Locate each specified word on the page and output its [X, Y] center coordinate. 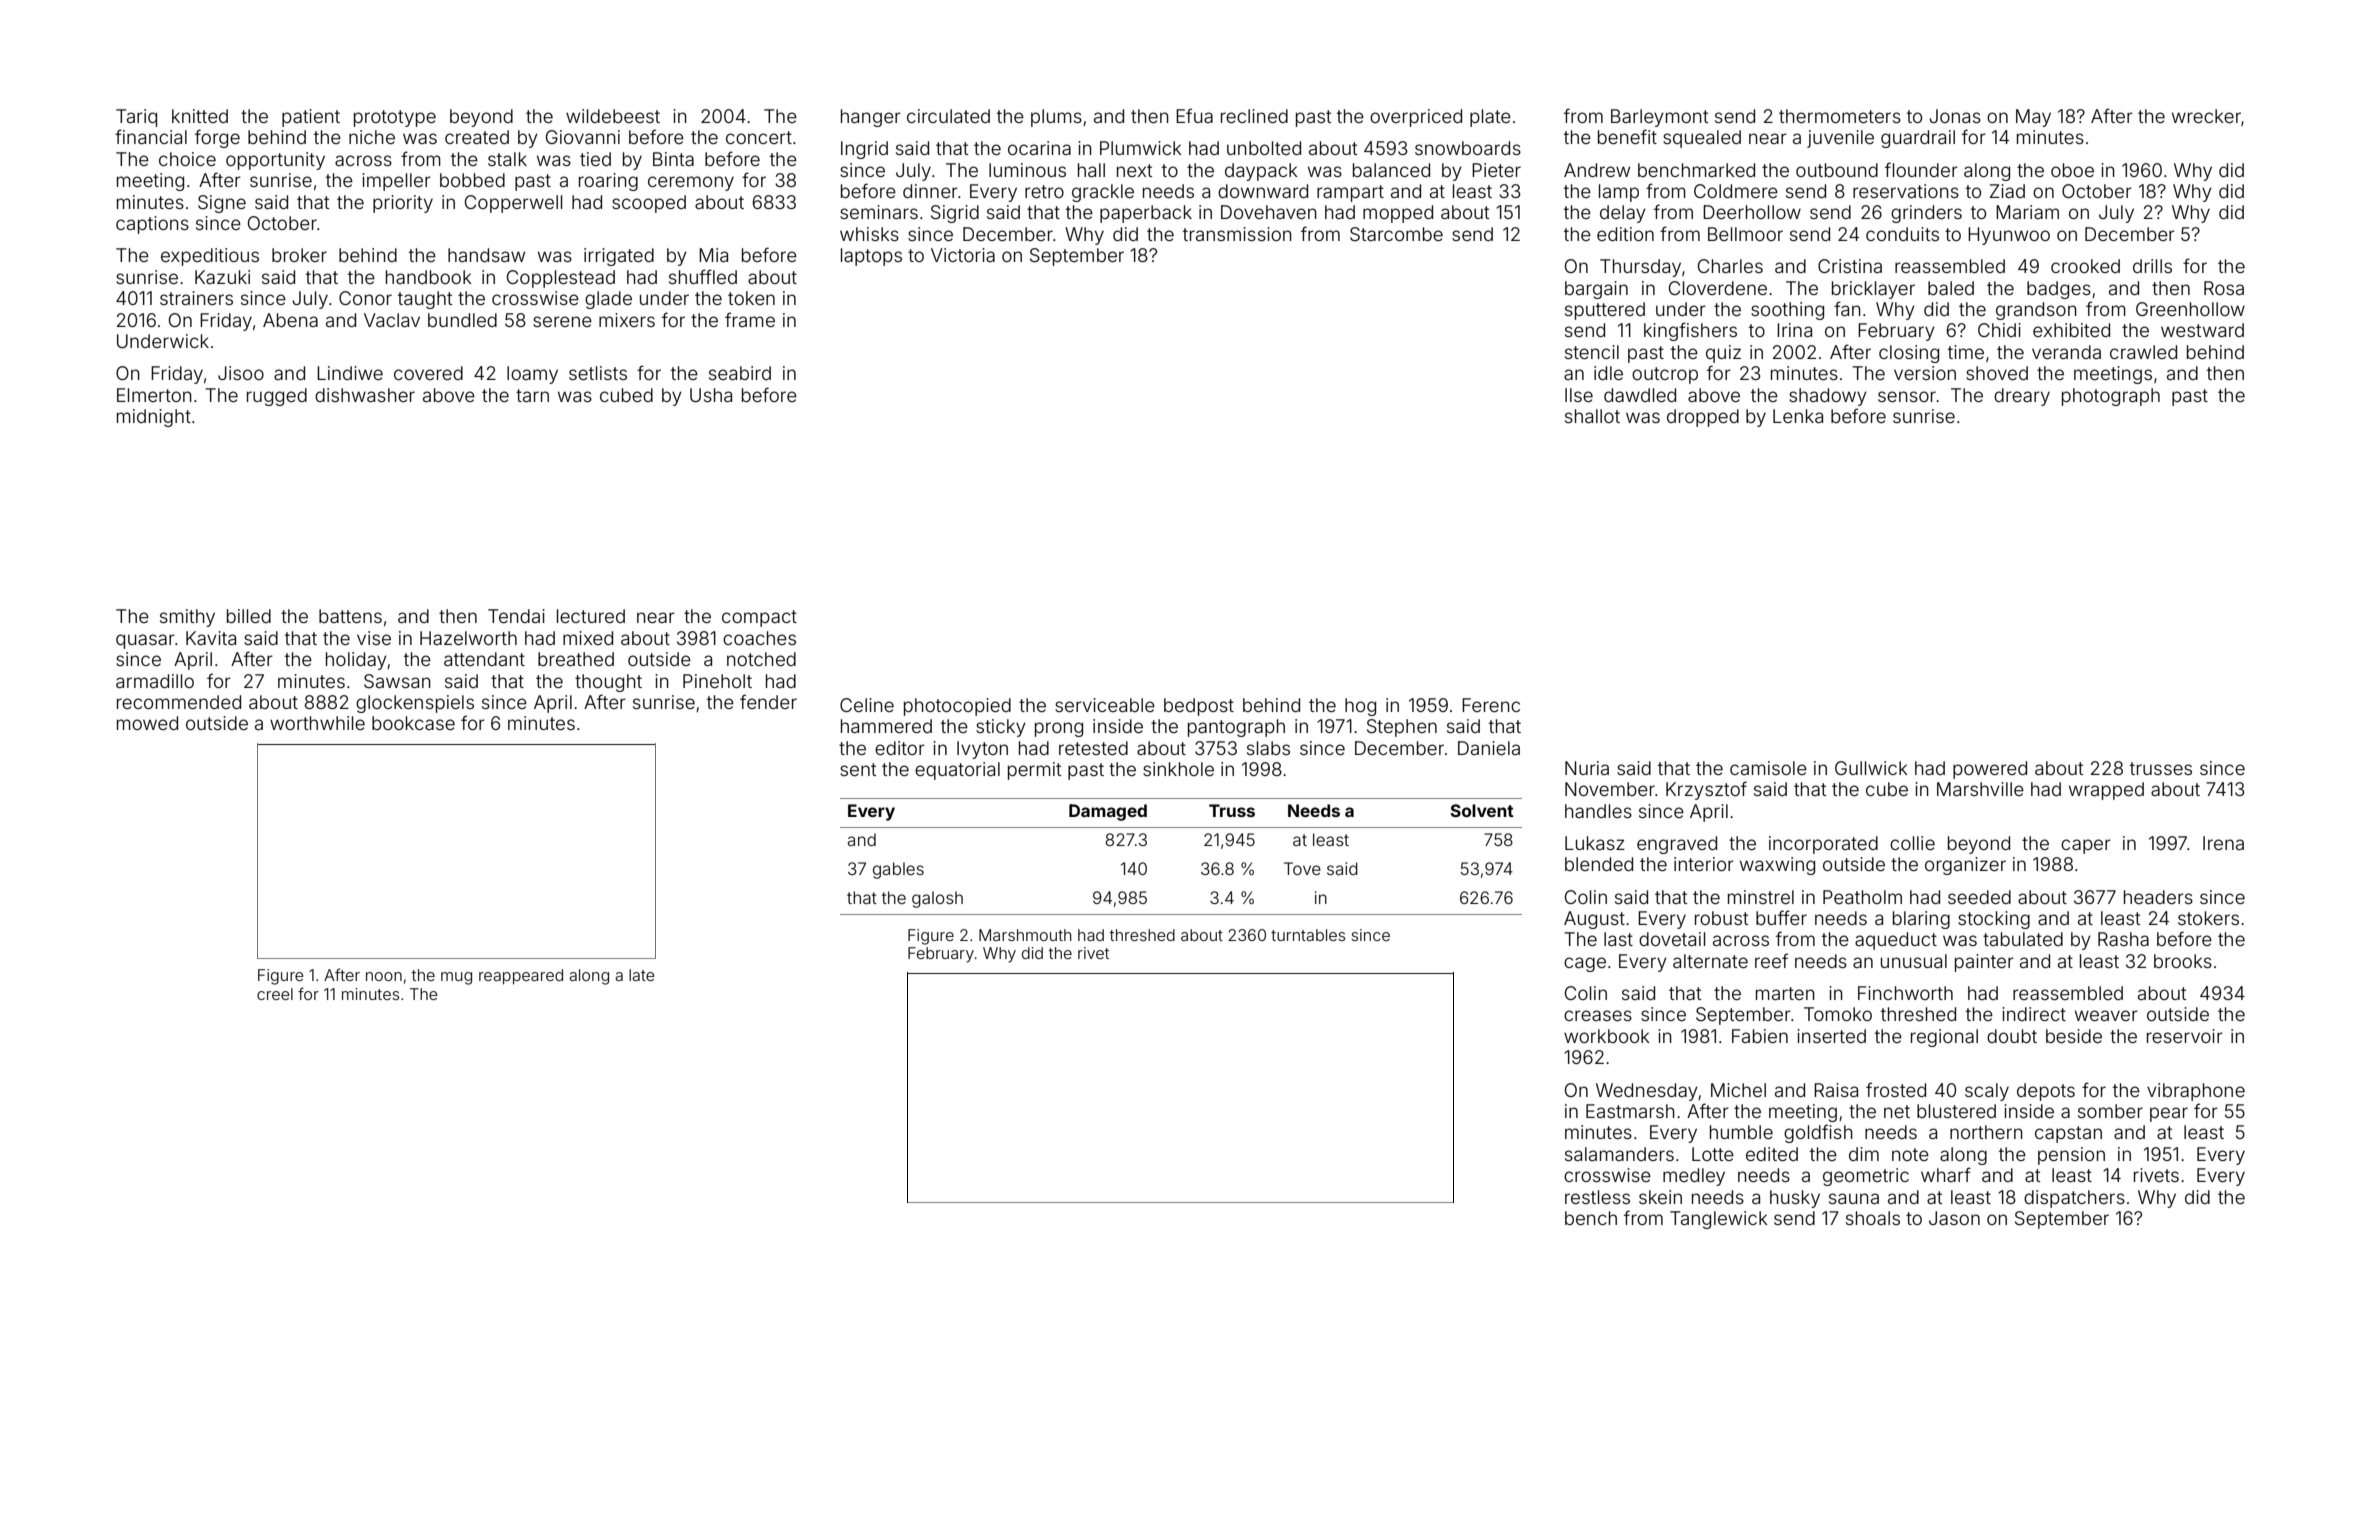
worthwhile [317, 723]
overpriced [1416, 118]
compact [759, 618]
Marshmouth [1025, 935]
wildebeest [613, 116]
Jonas [1955, 116]
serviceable [1105, 705]
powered [1990, 770]
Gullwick [1871, 768]
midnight [154, 418]
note [1910, 1154]
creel [275, 994]
